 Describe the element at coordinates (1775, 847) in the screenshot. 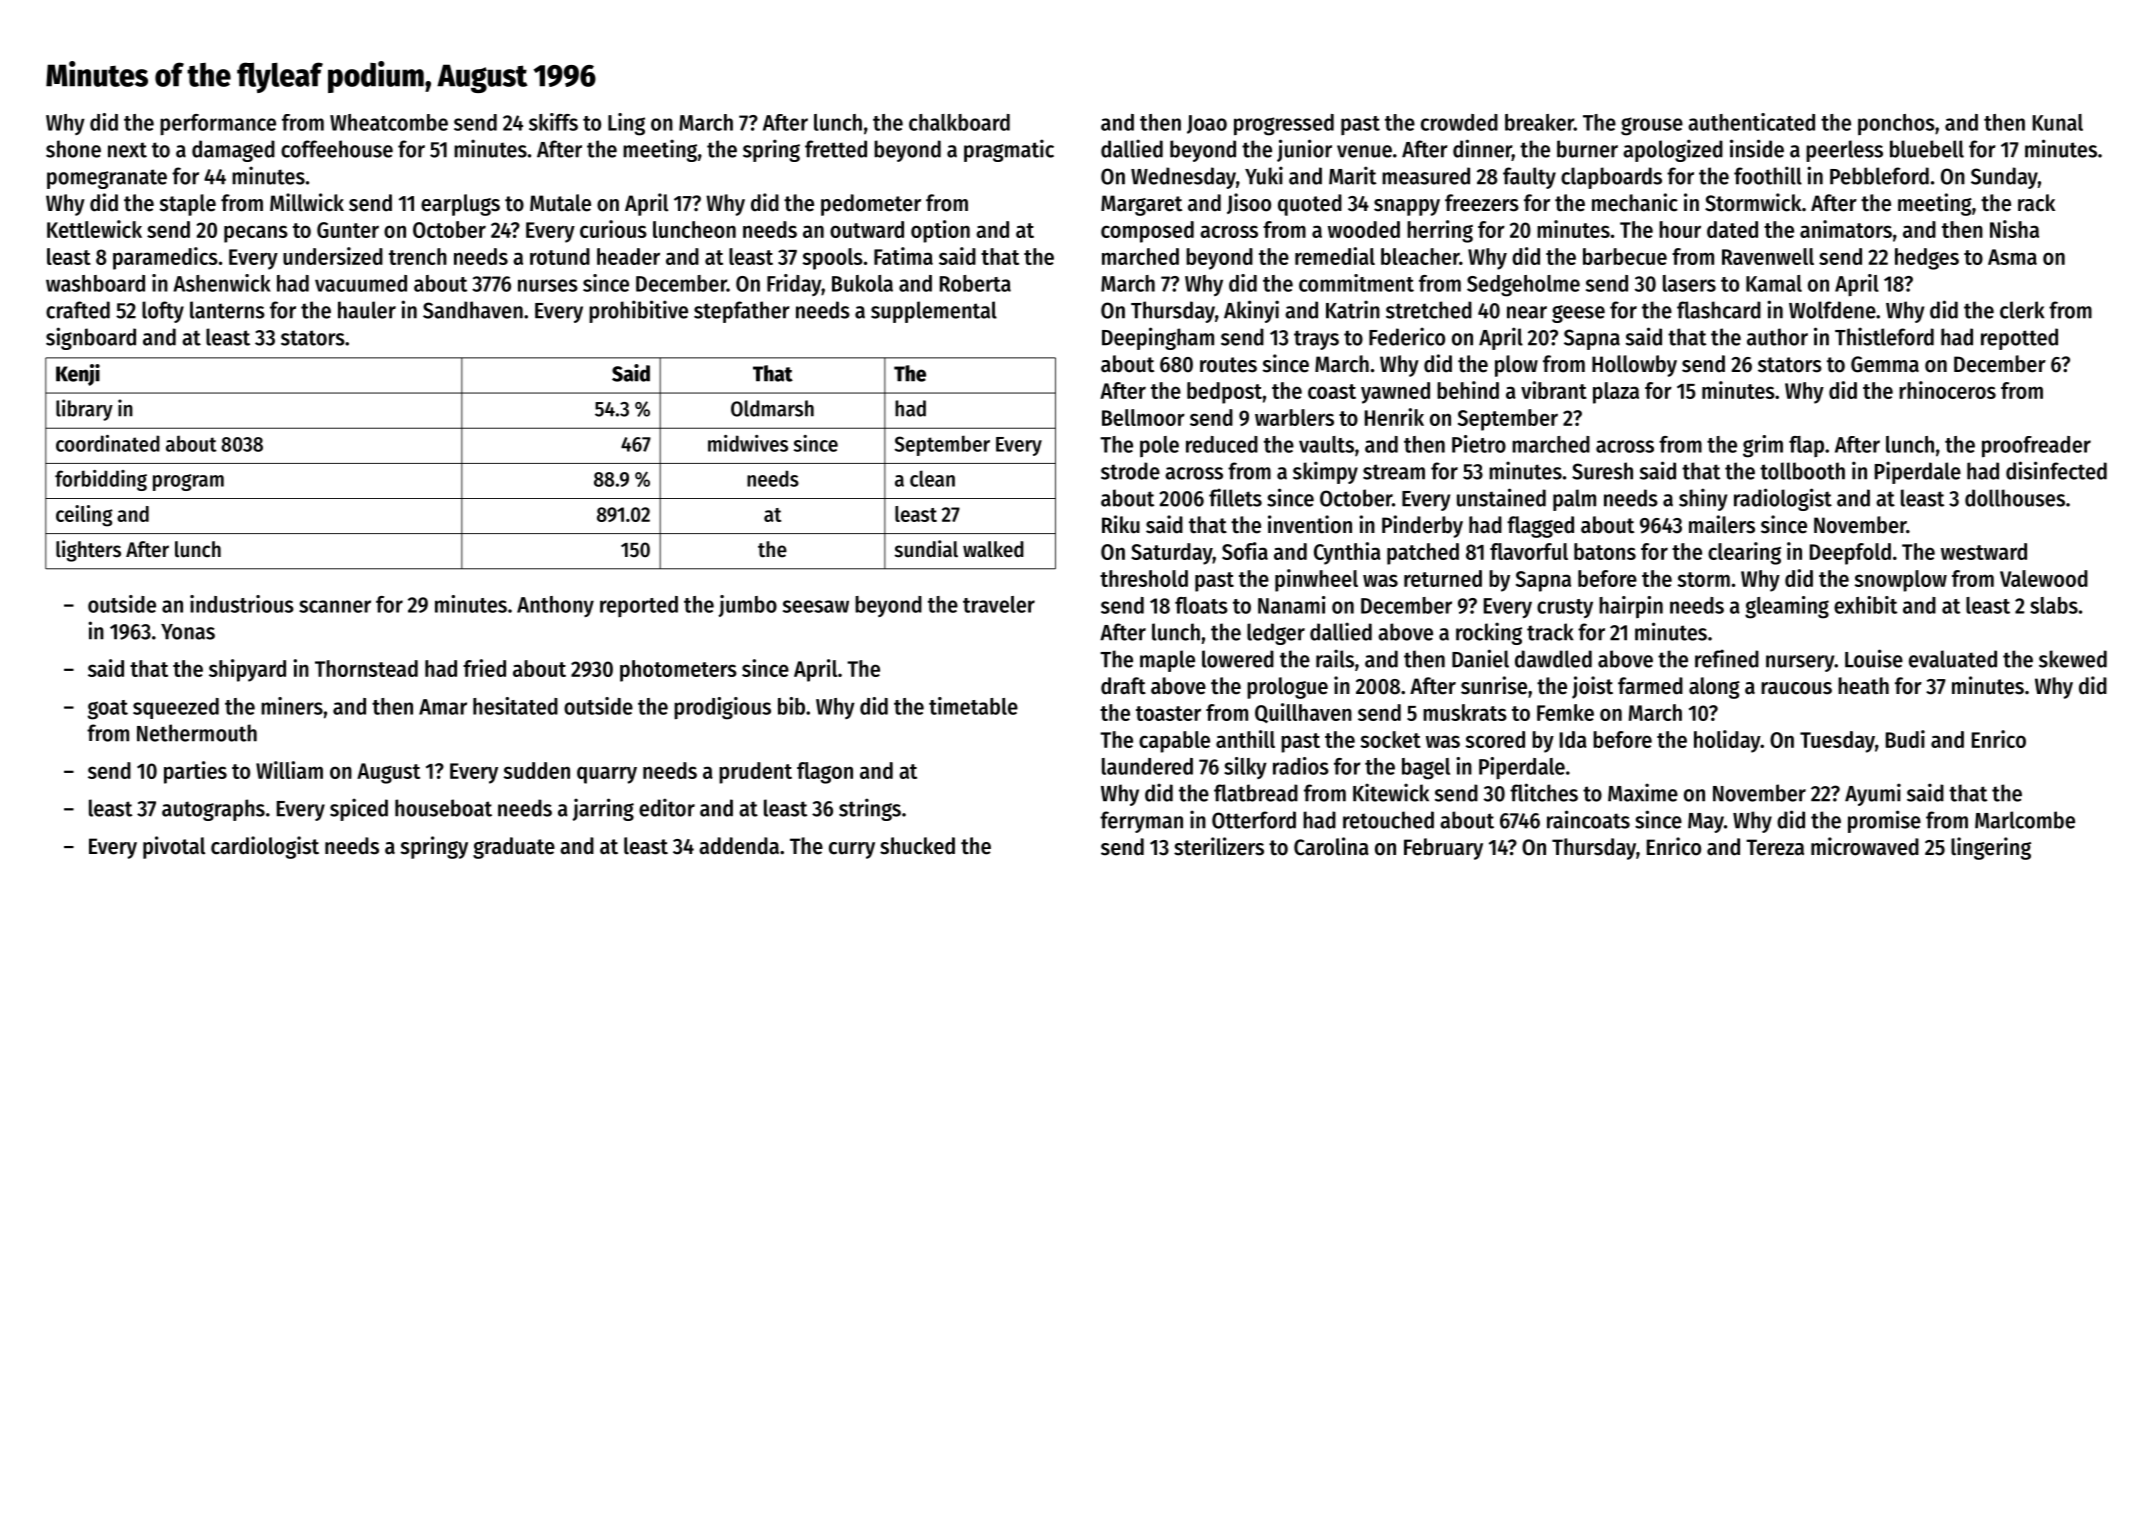

I see `Tereza` at that location.
